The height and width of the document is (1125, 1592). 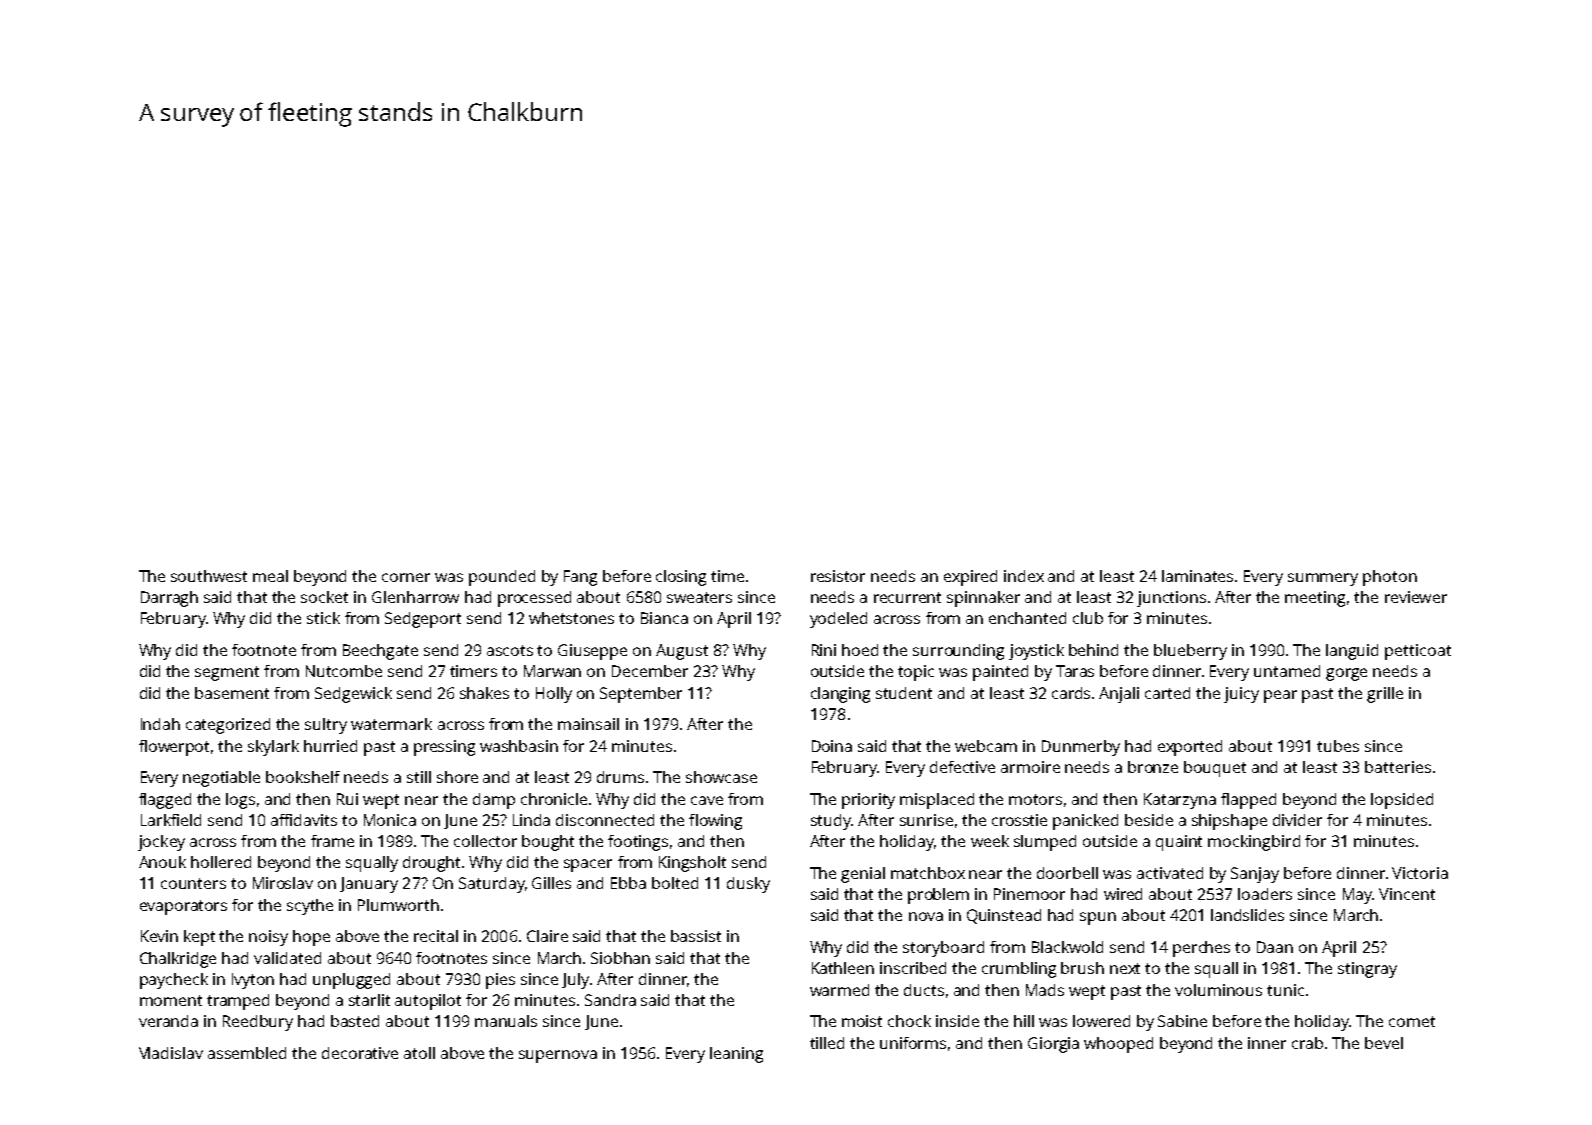 I want to click on reviewer, so click(x=1416, y=597).
